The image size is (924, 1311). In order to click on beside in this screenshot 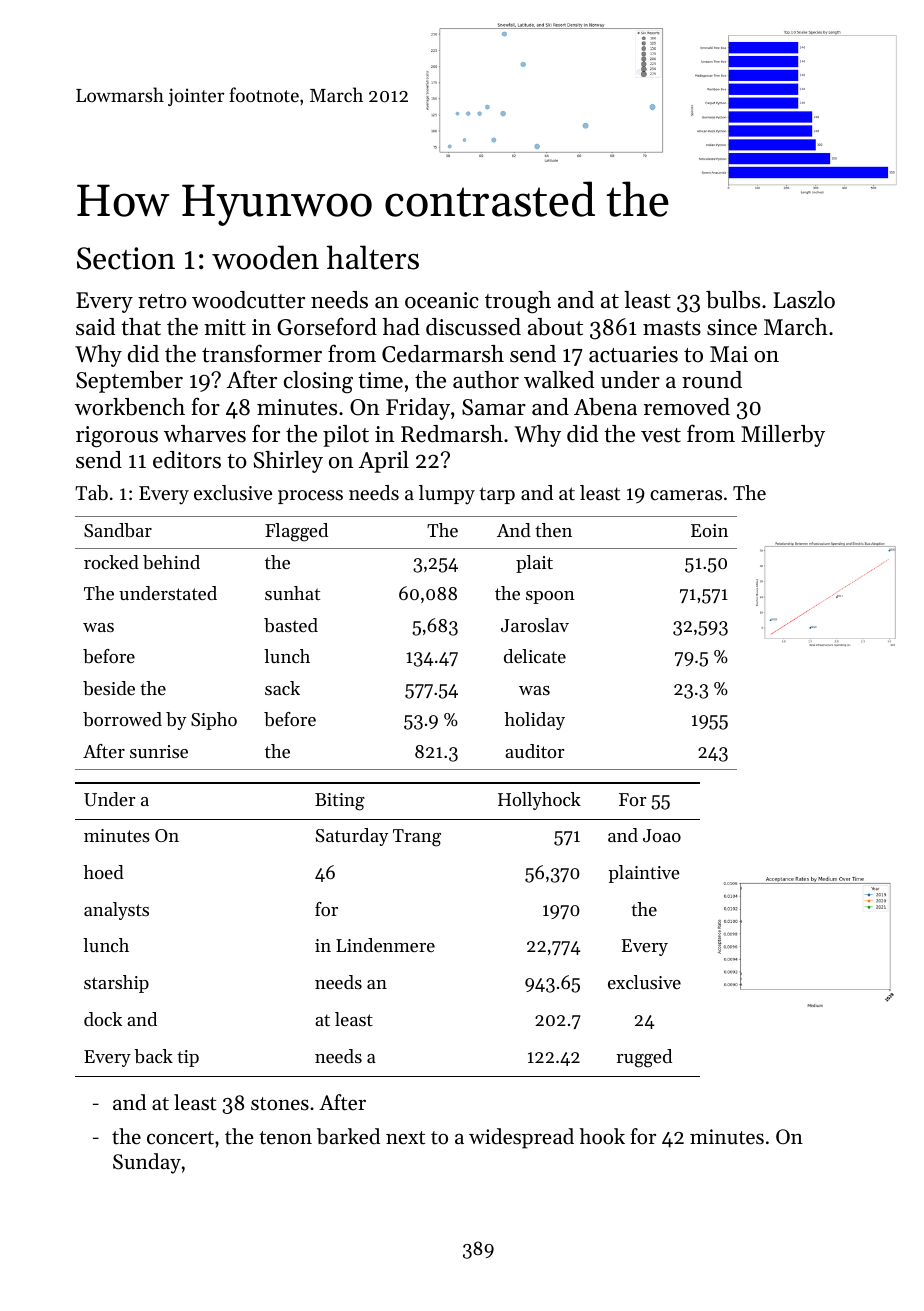, I will do `click(109, 688)`.
